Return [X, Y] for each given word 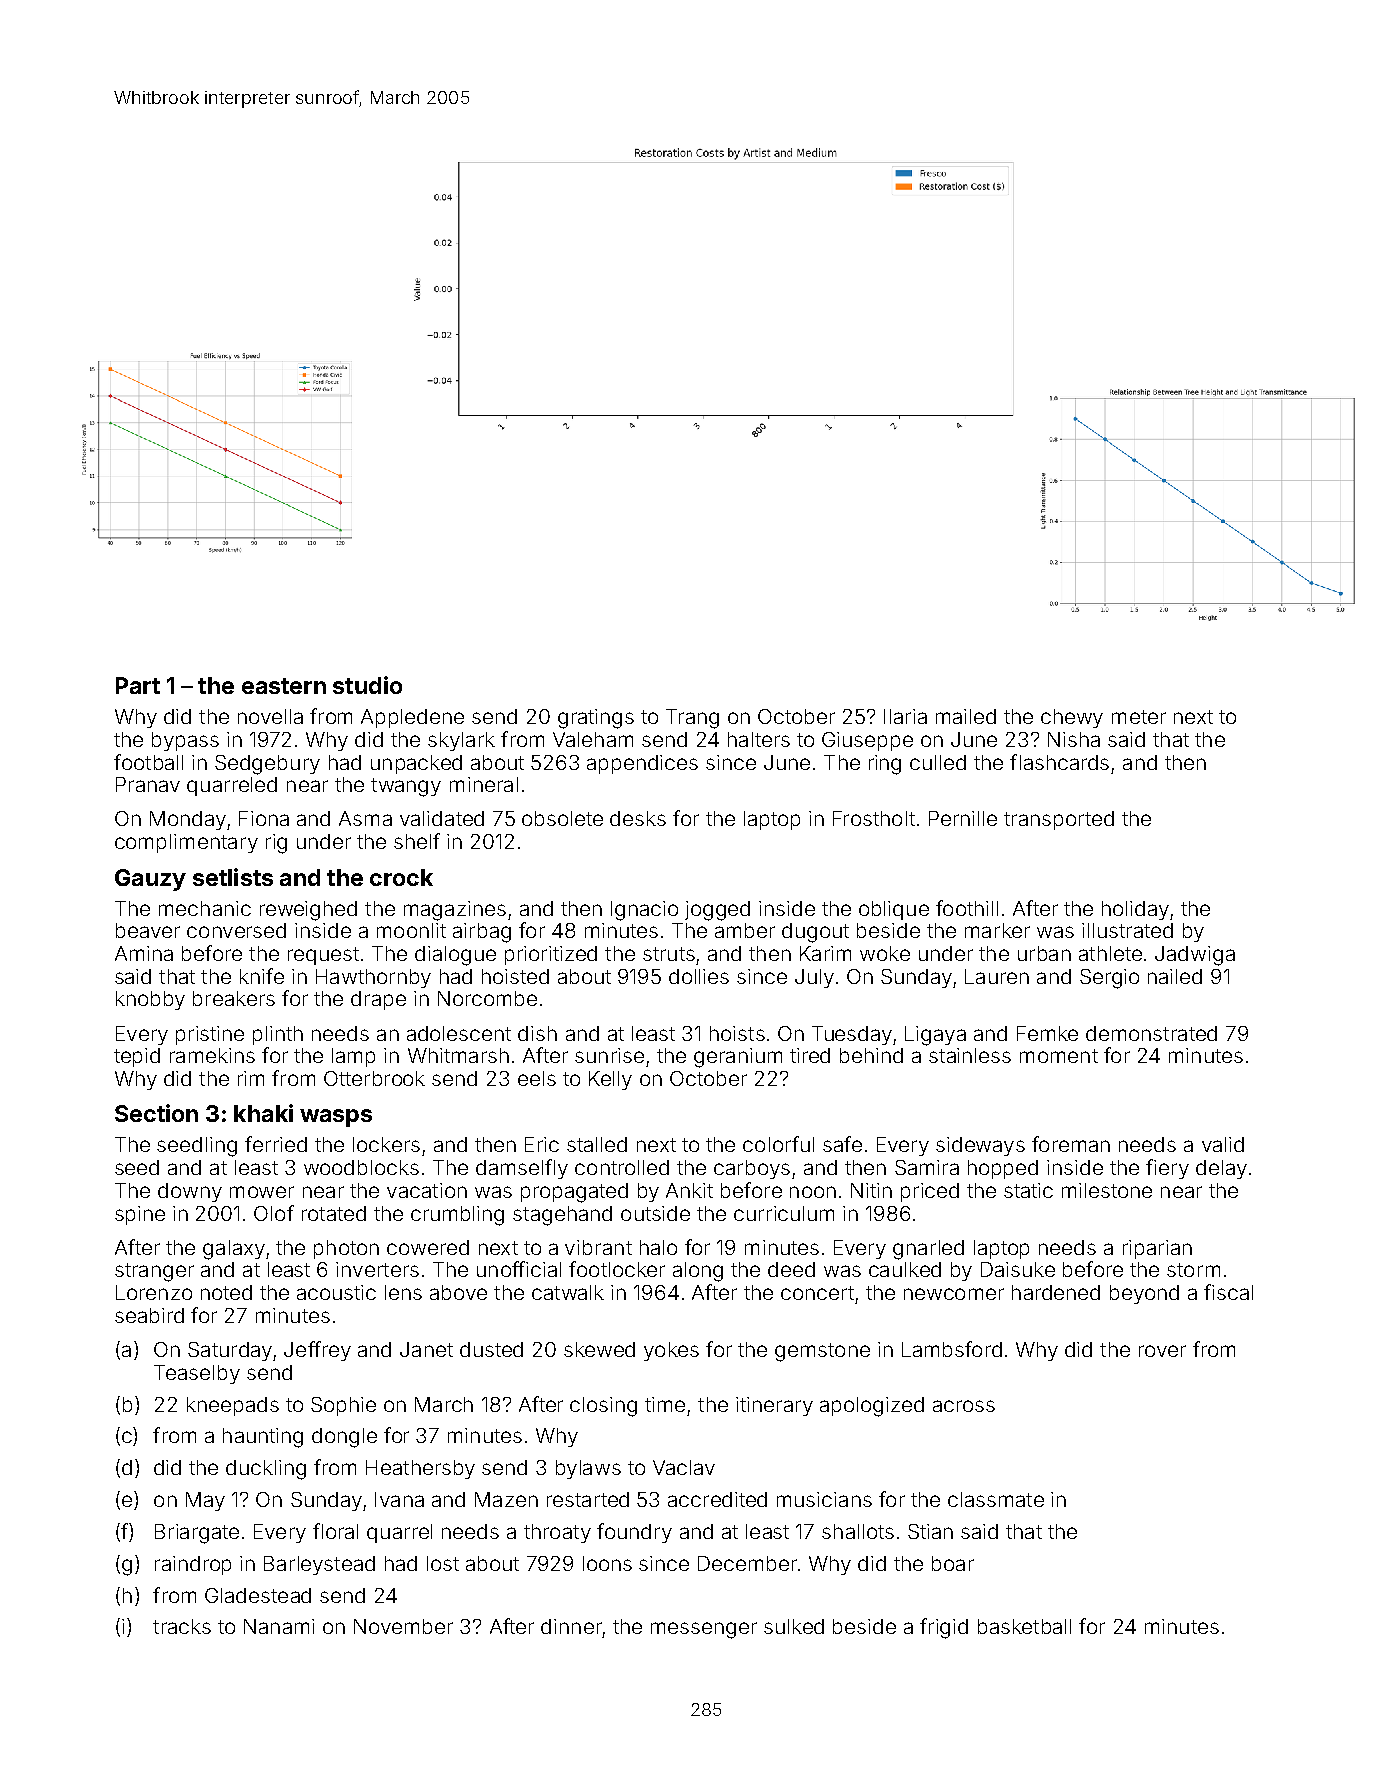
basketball [1024, 1626]
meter [1139, 717]
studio [367, 685]
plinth [278, 1035]
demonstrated [1151, 1033]
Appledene [412, 718]
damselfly [522, 1169]
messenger [704, 1630]
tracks [182, 1626]
